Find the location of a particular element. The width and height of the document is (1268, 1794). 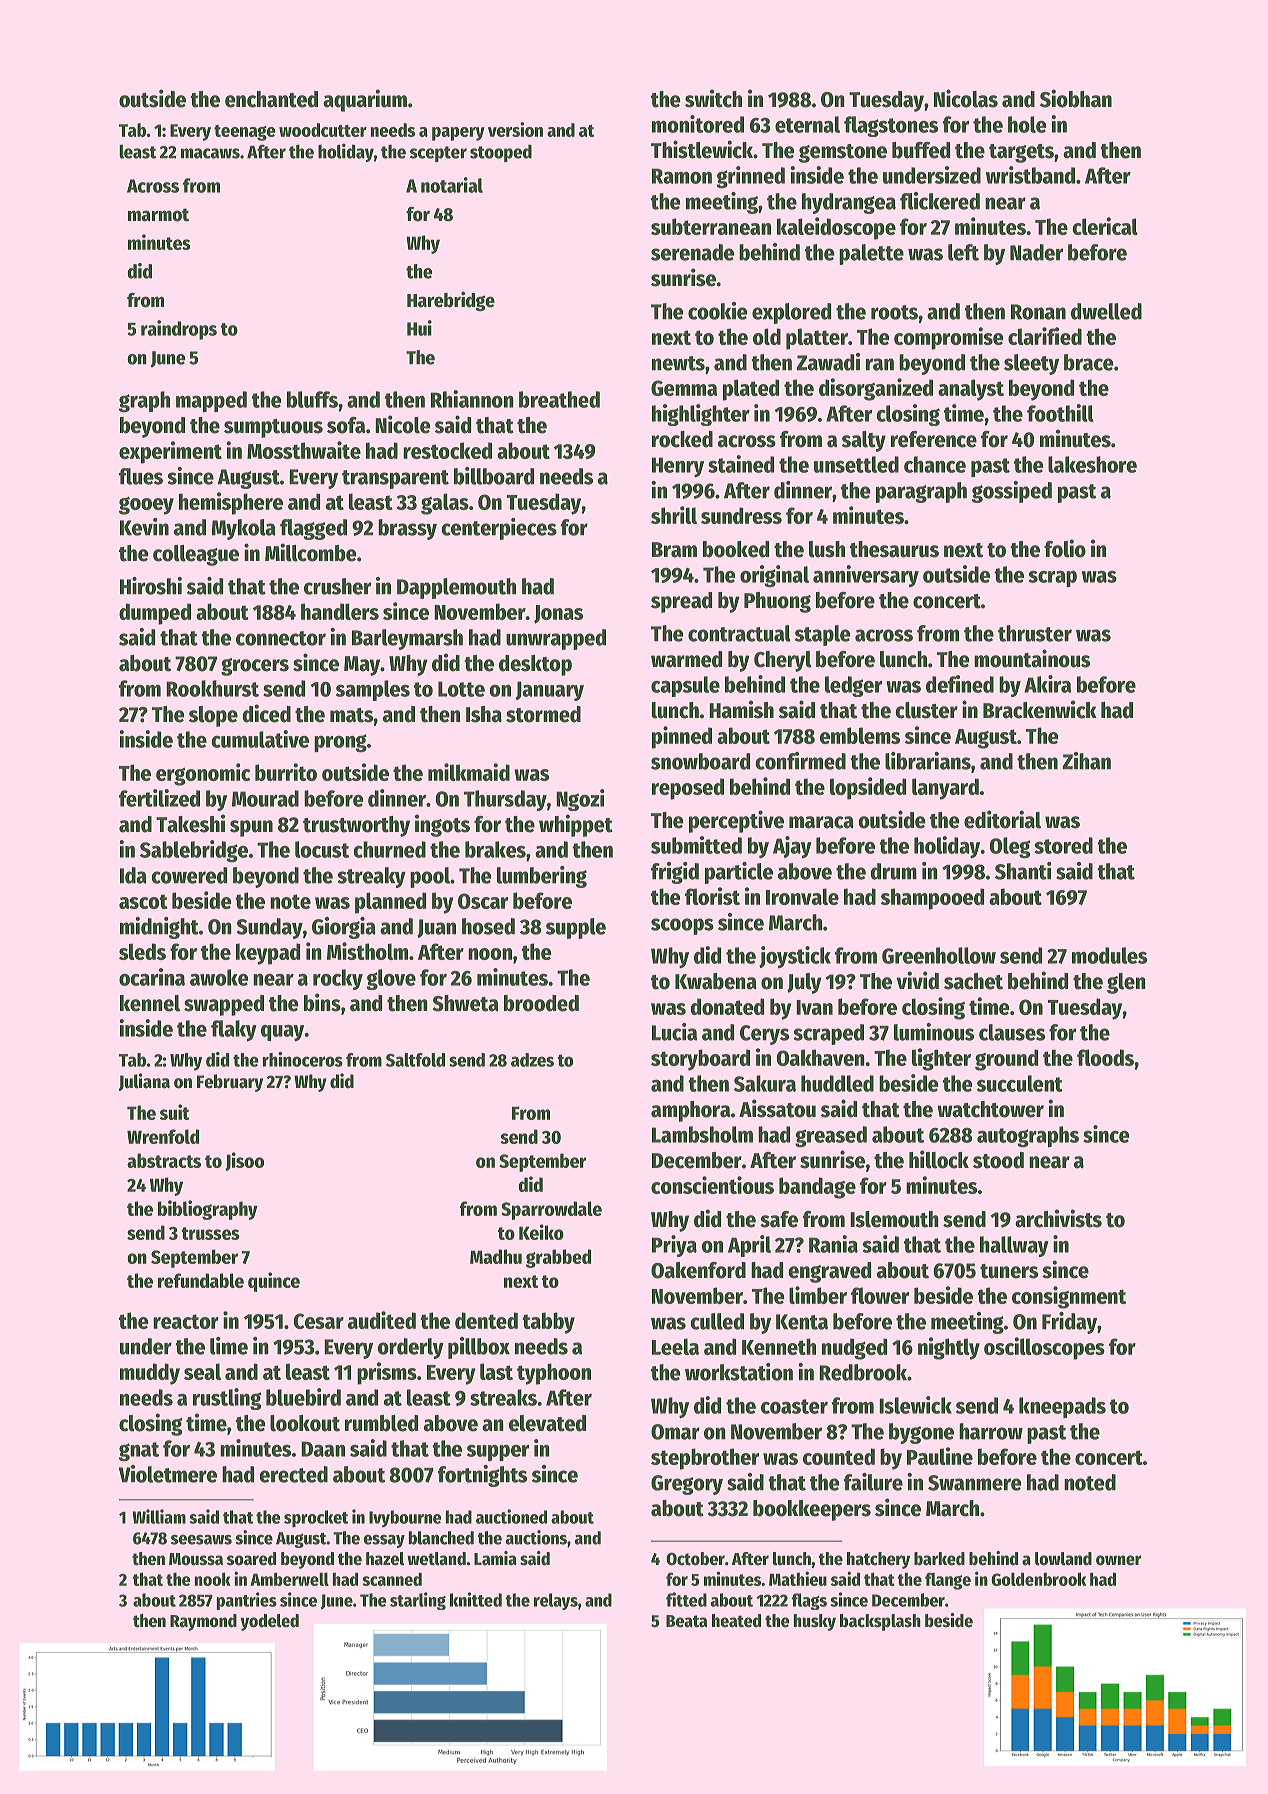

relays is located at coordinates (556, 1601).
